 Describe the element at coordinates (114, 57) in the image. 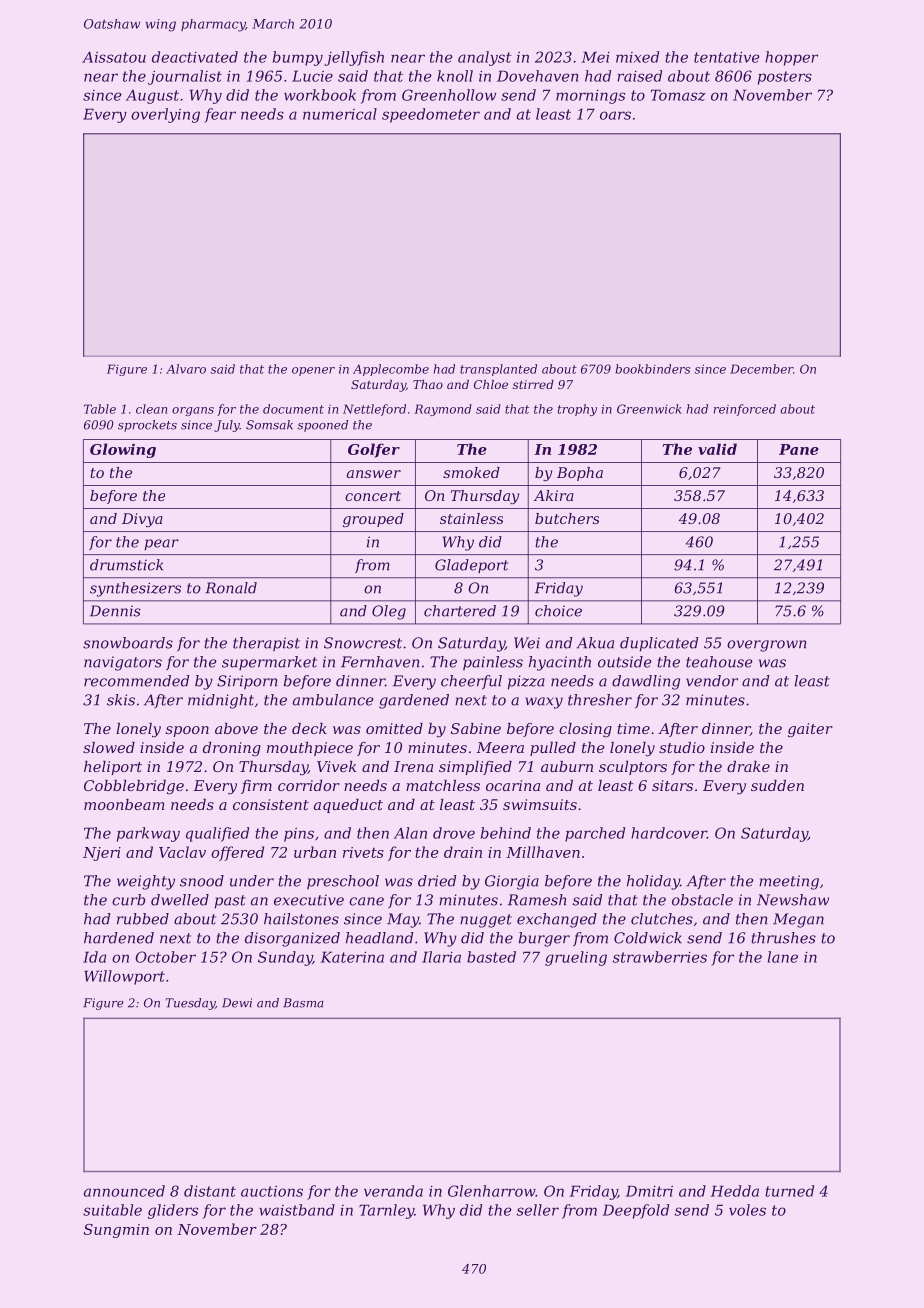

I see `Aissatou` at that location.
